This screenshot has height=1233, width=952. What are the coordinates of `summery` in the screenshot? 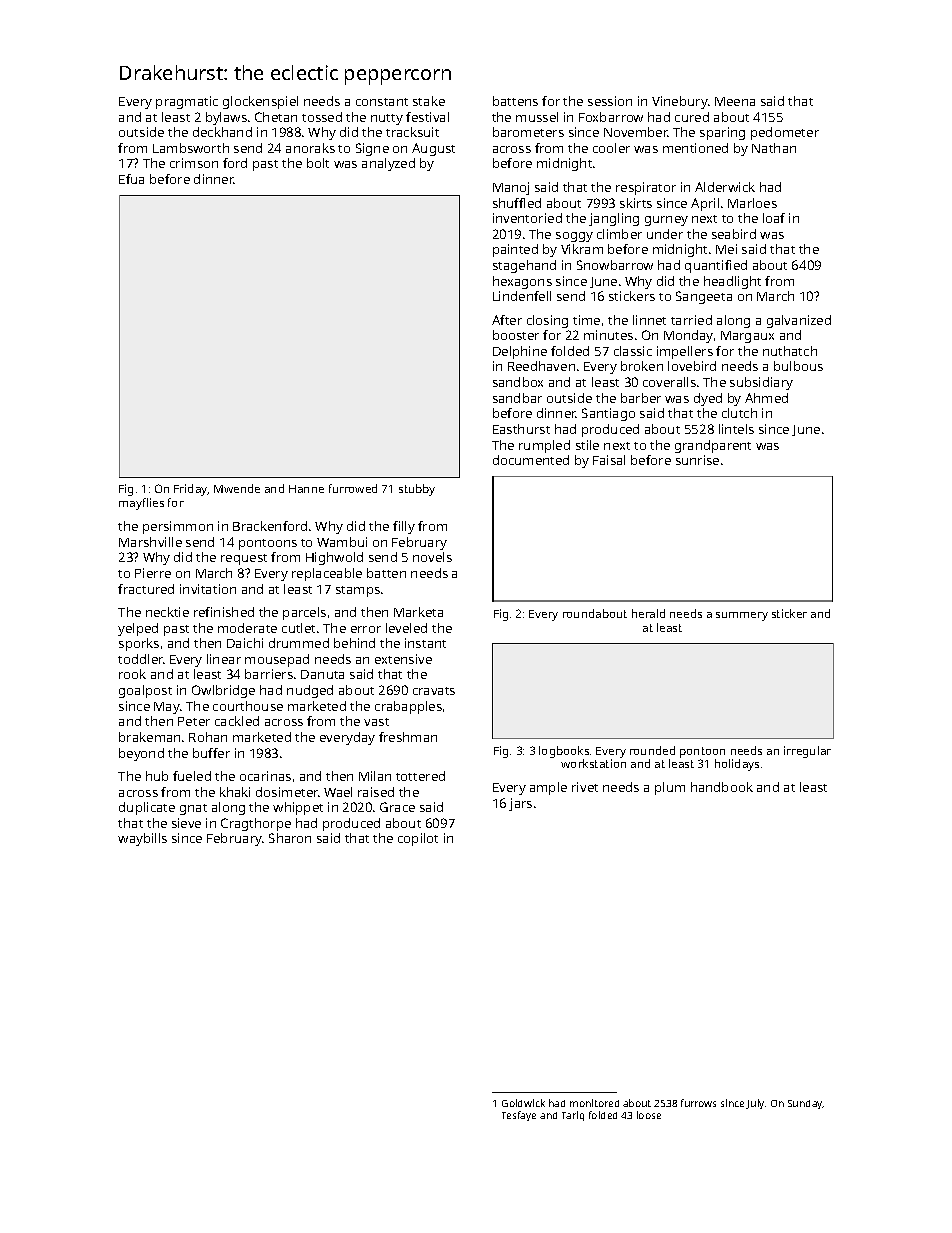 It's located at (742, 616).
